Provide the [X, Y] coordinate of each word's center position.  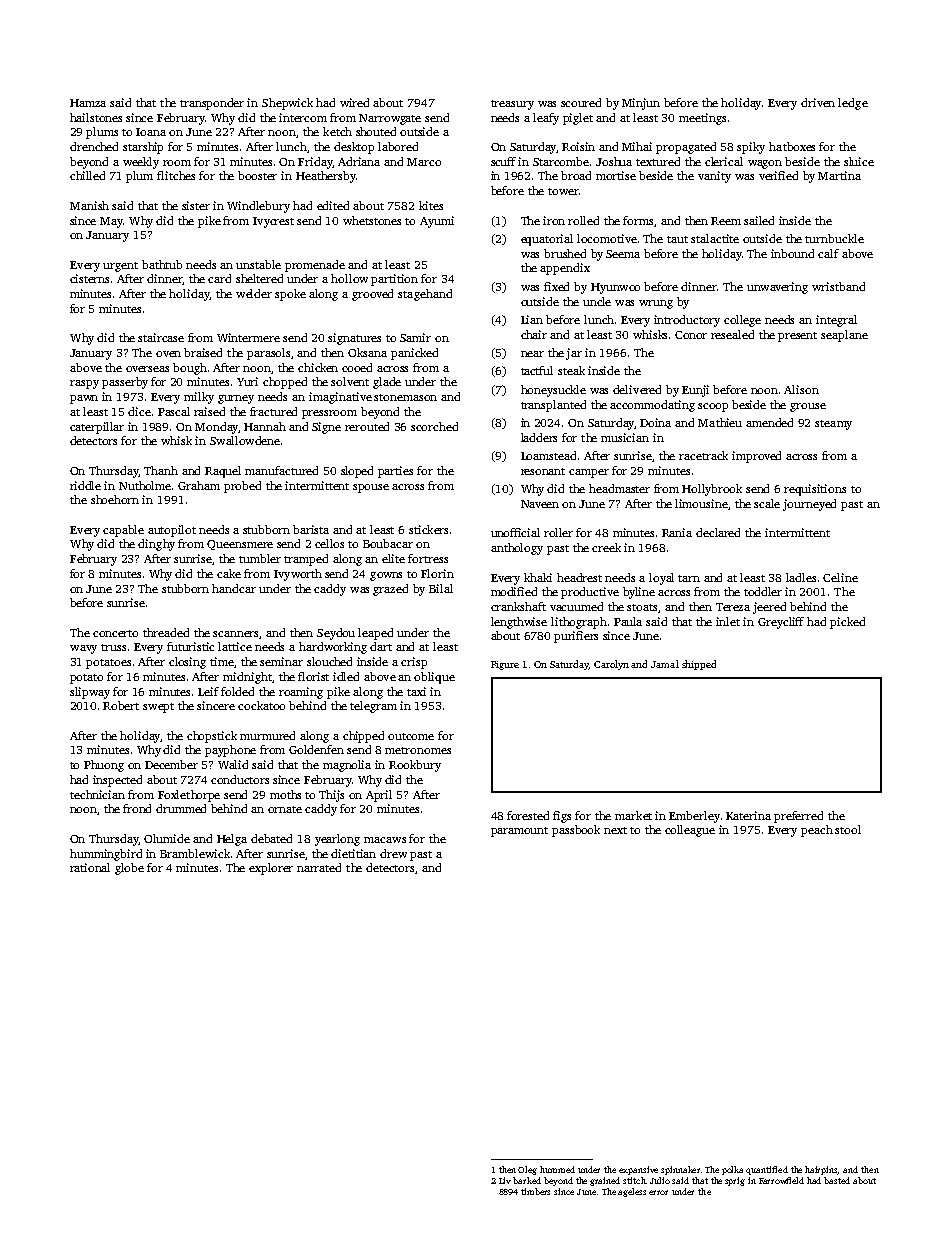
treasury [512, 105]
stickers [428, 529]
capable [123, 531]
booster [257, 175]
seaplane [844, 336]
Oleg [527, 1170]
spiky [751, 148]
